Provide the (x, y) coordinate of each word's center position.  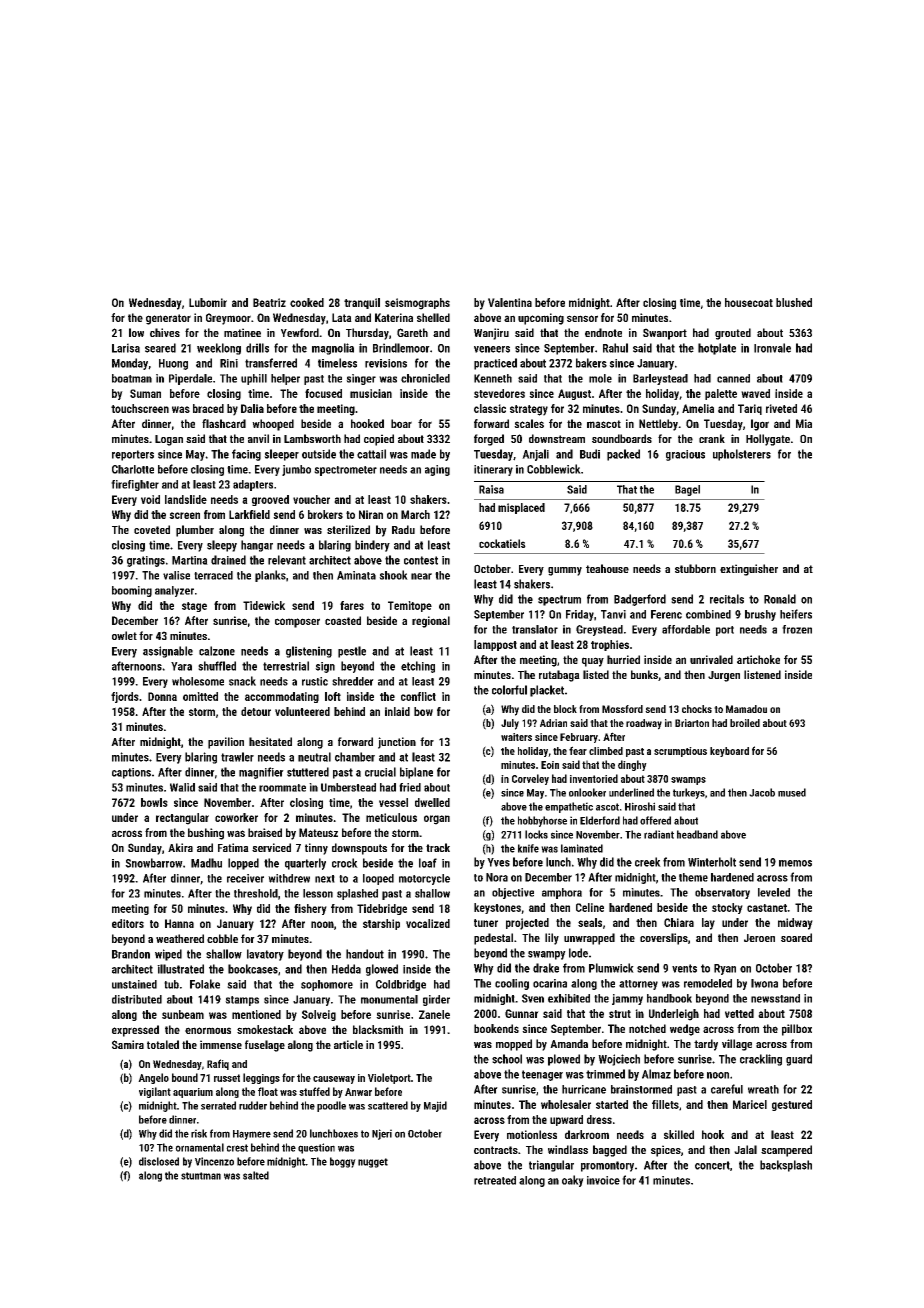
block (565, 709)
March (415, 514)
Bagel (687, 490)
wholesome (198, 681)
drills (257, 348)
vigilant (155, 1092)
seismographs (417, 304)
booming (132, 591)
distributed (137, 999)
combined (708, 614)
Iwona (764, 983)
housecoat (749, 302)
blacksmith (378, 1029)
